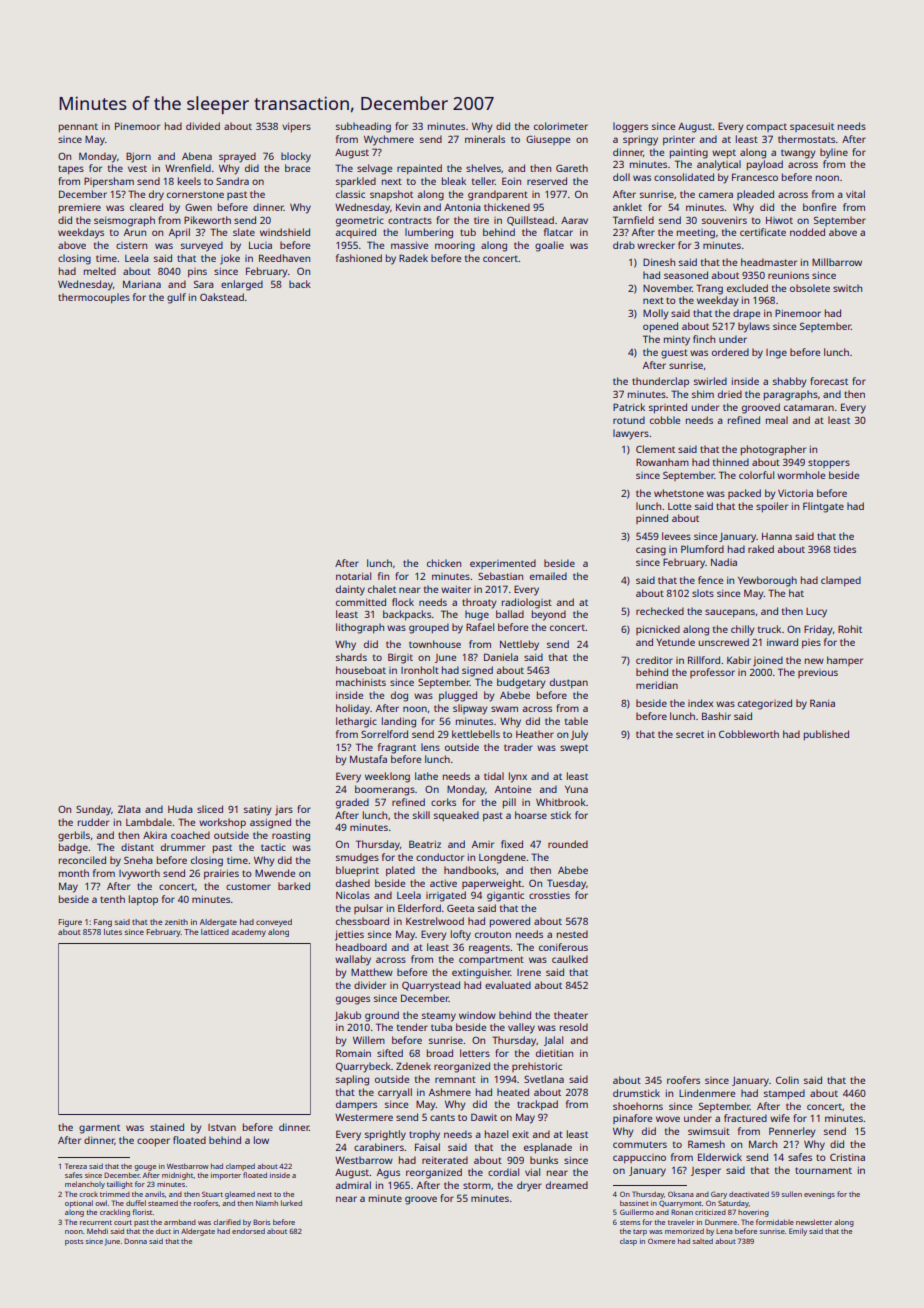  What do you see at coordinates (826, 735) in the screenshot?
I see `published` at bounding box center [826, 735].
